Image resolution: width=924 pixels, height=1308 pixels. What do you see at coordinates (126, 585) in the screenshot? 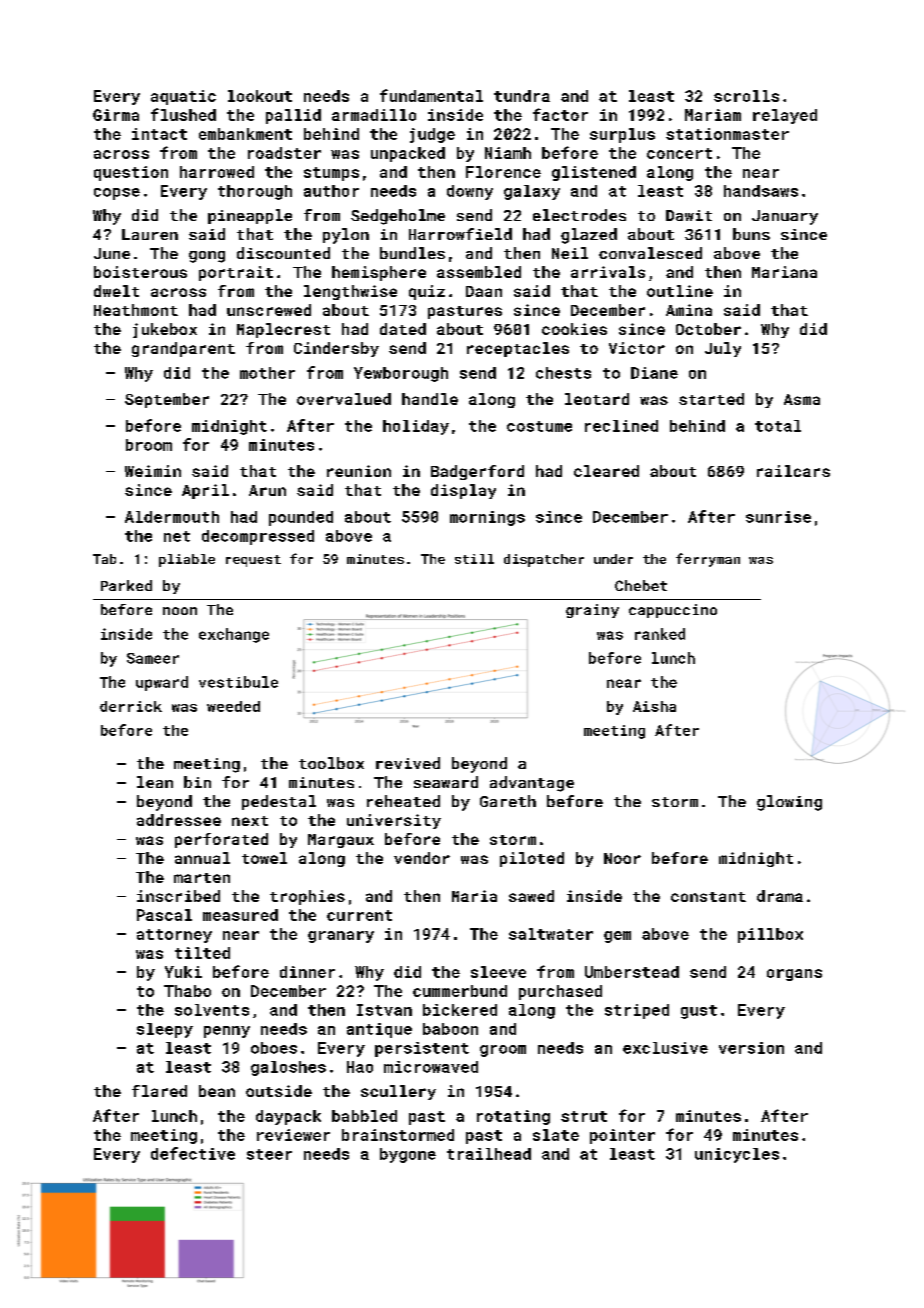
I see `Parked` at bounding box center [126, 585].
